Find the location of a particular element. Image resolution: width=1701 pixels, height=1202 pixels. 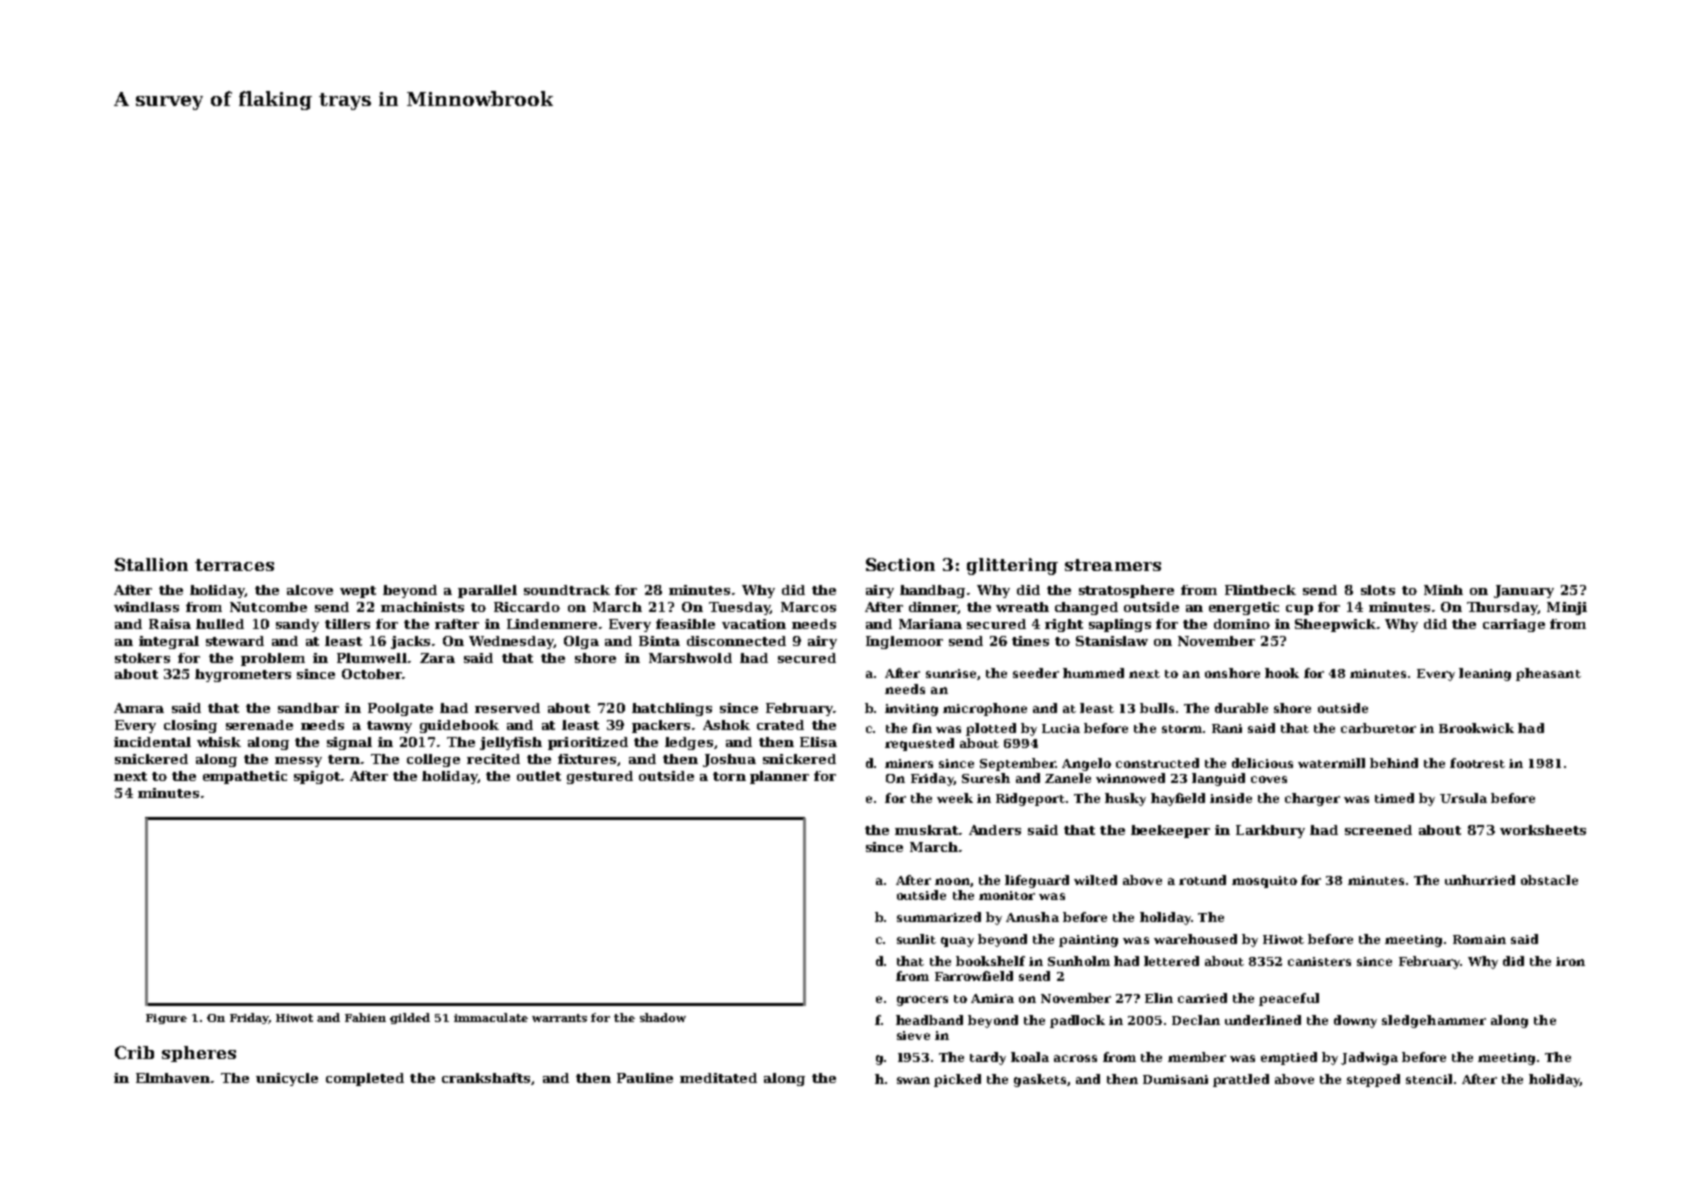

hygrometers is located at coordinates (243, 675).
